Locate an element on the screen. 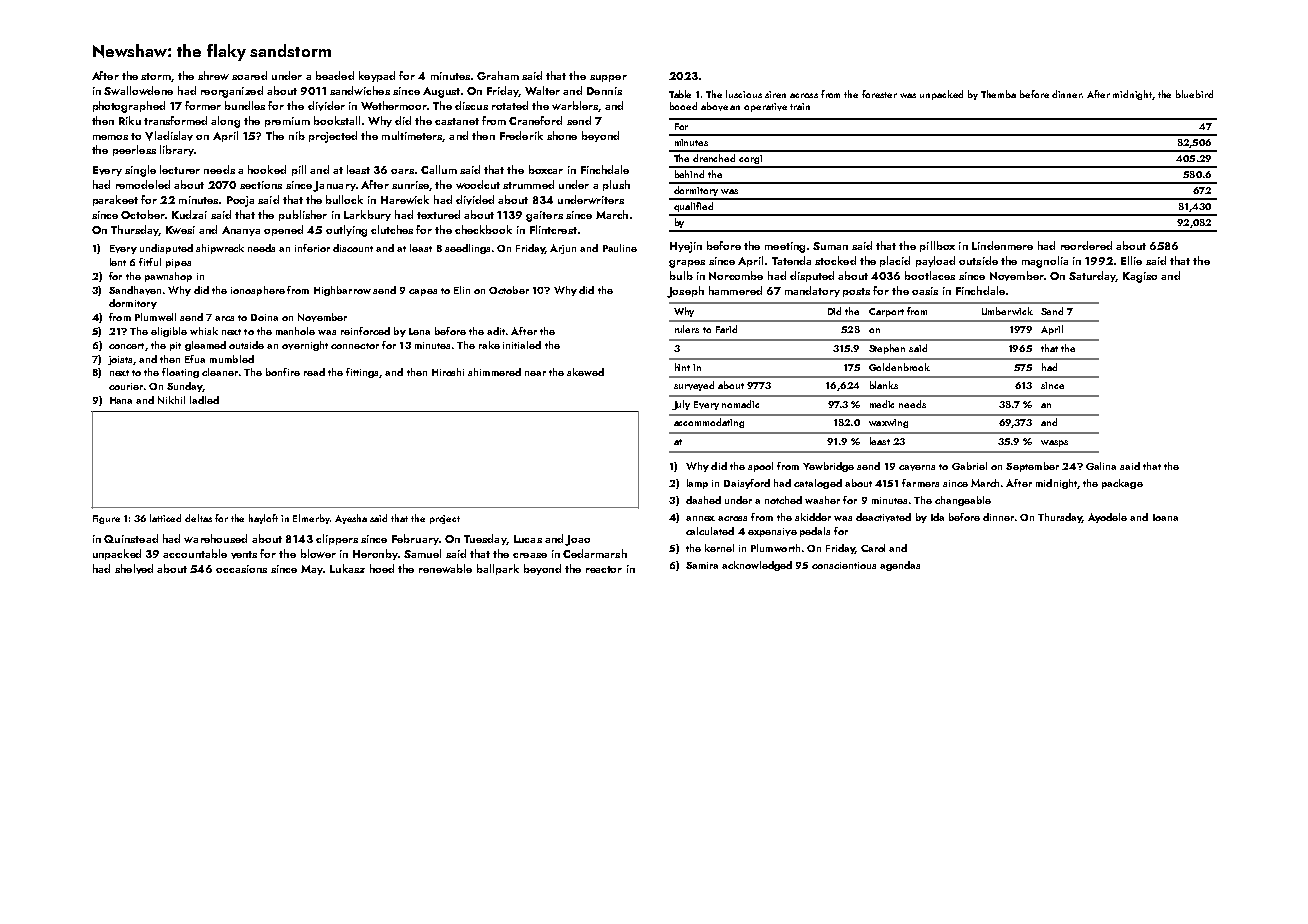 The width and height of the screenshot is (1308, 924). Suman is located at coordinates (830, 246).
